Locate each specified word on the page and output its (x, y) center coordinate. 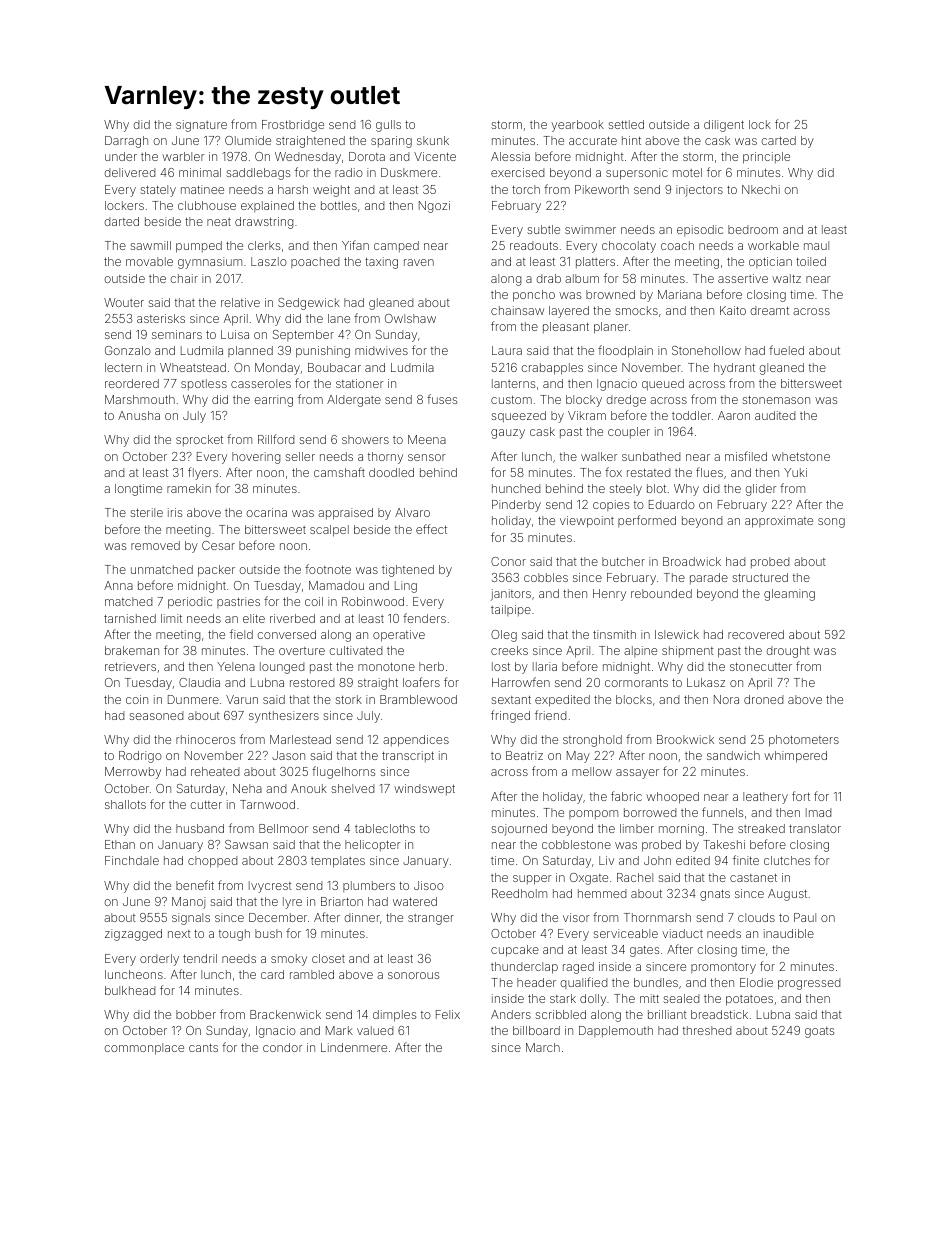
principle (766, 158)
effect (431, 529)
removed (155, 545)
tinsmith (614, 634)
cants (203, 1048)
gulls (388, 126)
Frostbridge (293, 126)
